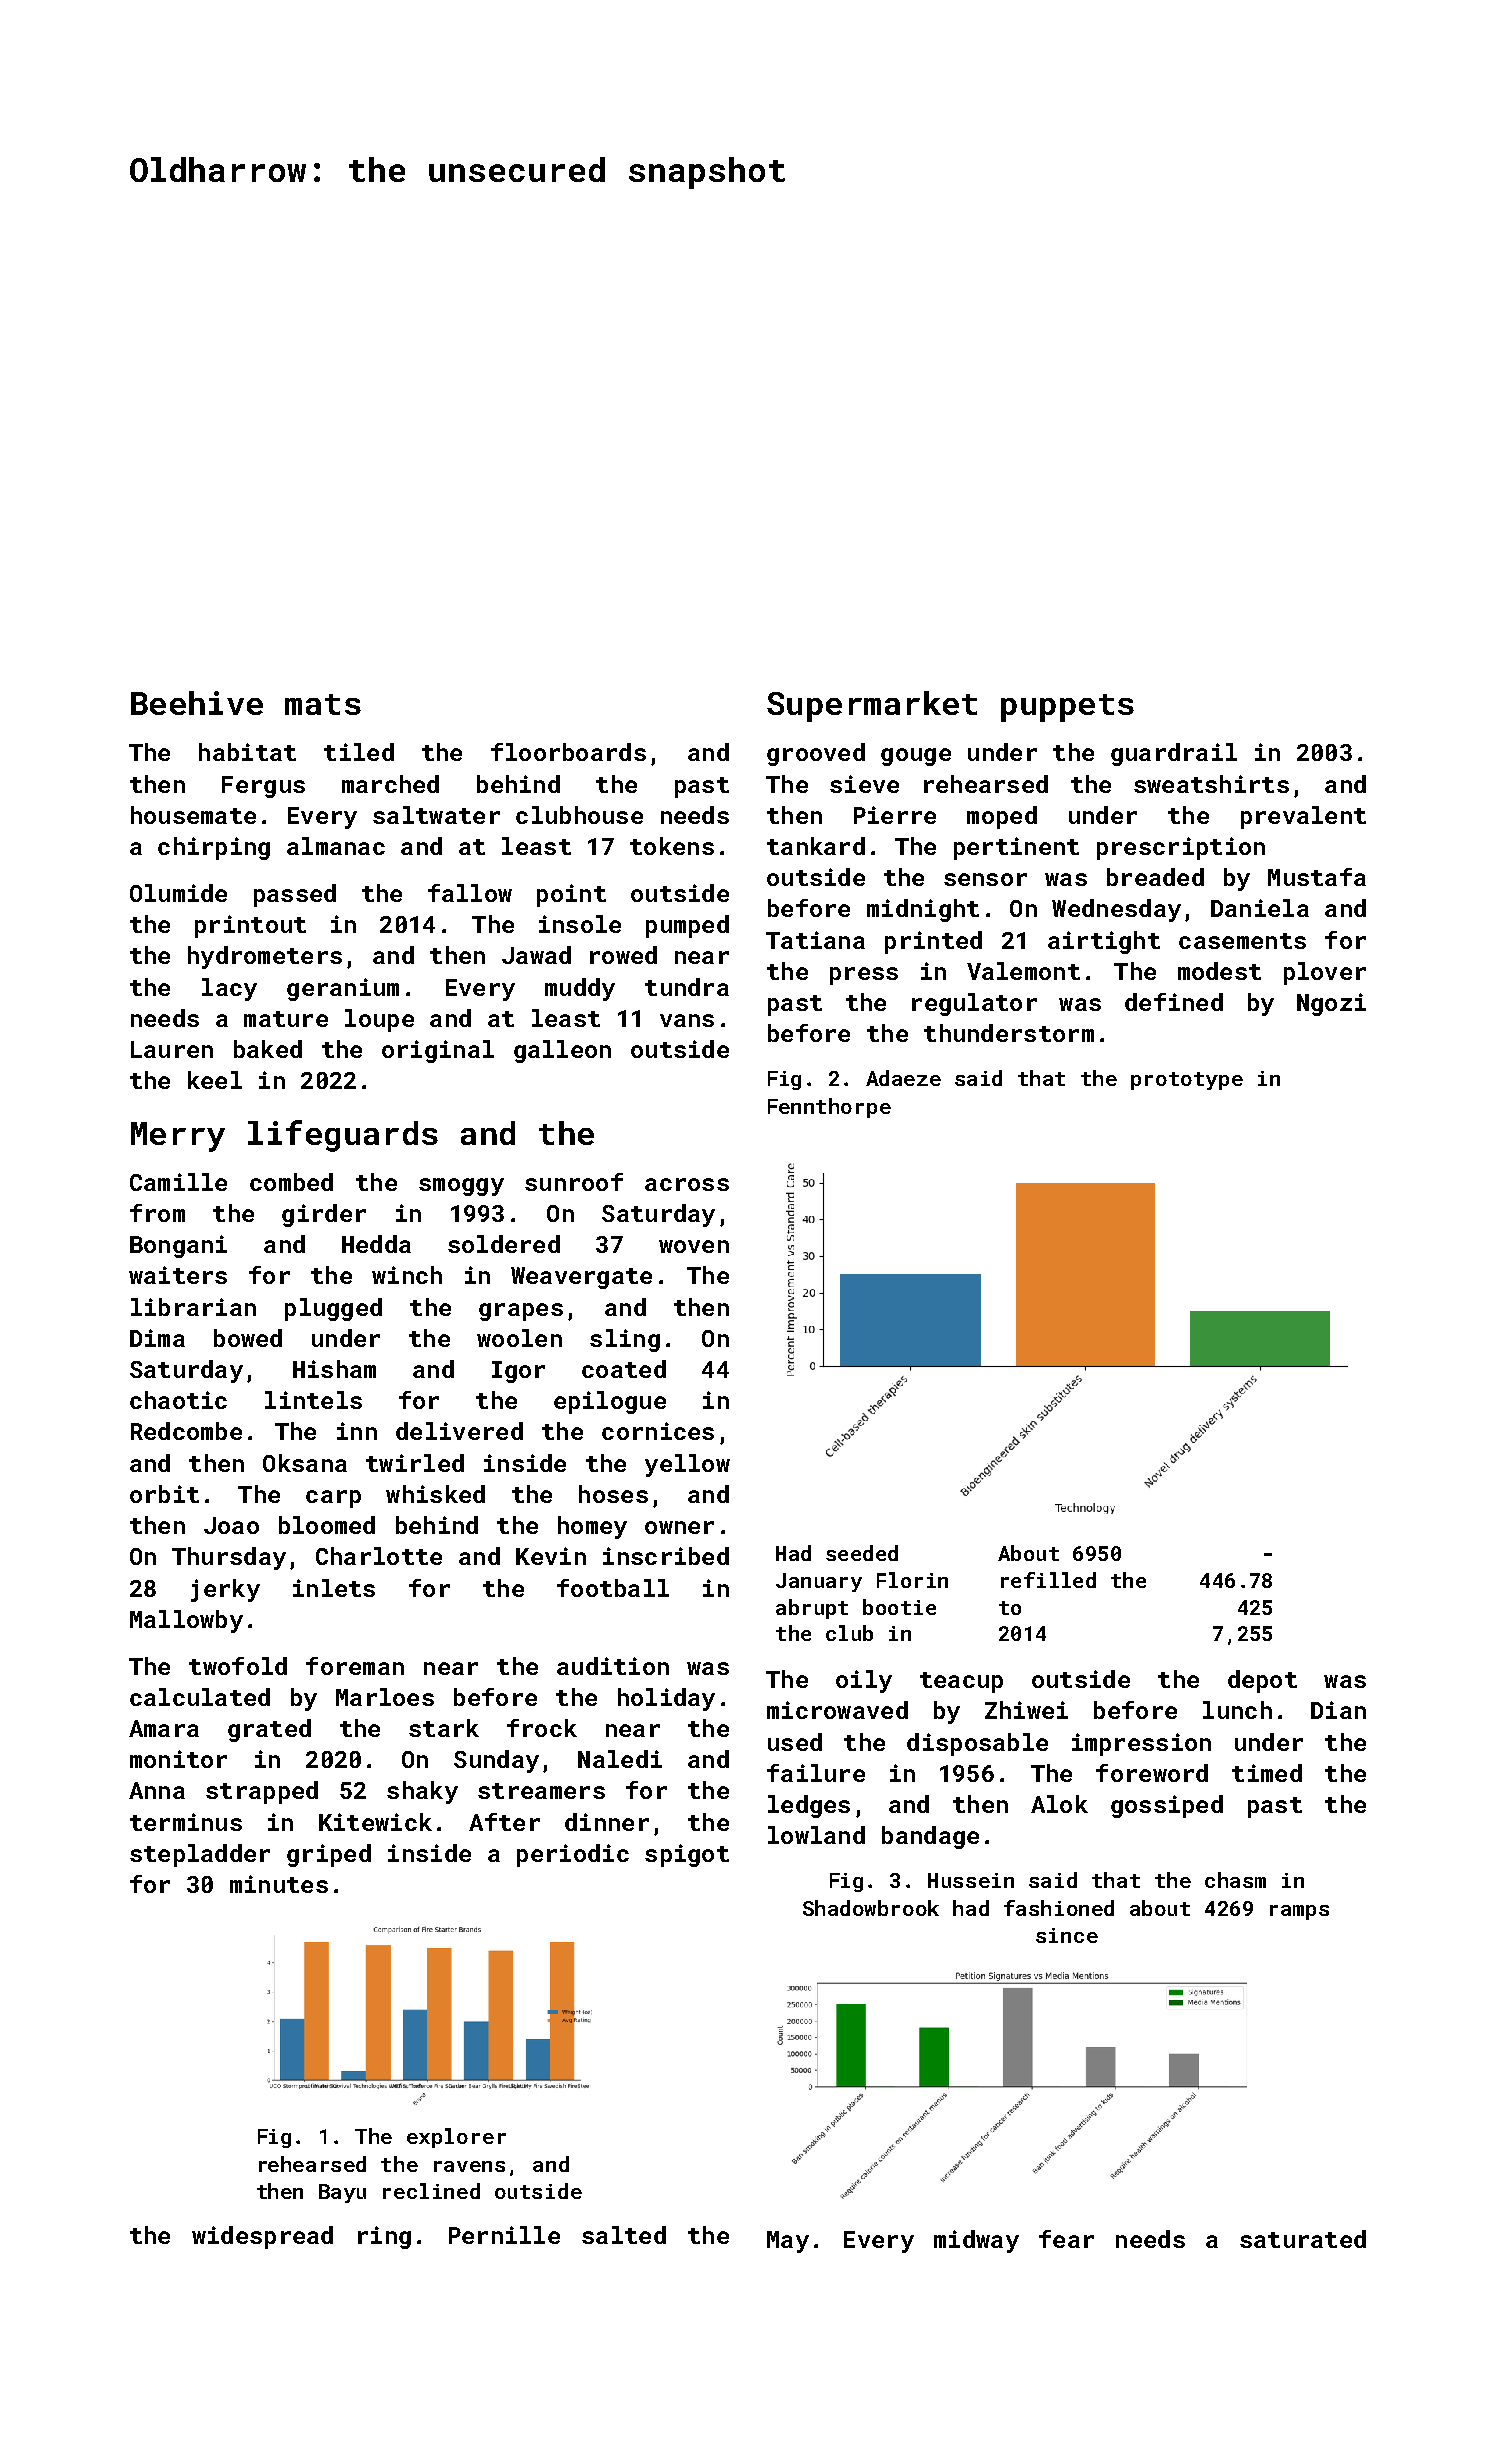 This image has height=2464, width=1496. I want to click on floorboards, so click(568, 752).
